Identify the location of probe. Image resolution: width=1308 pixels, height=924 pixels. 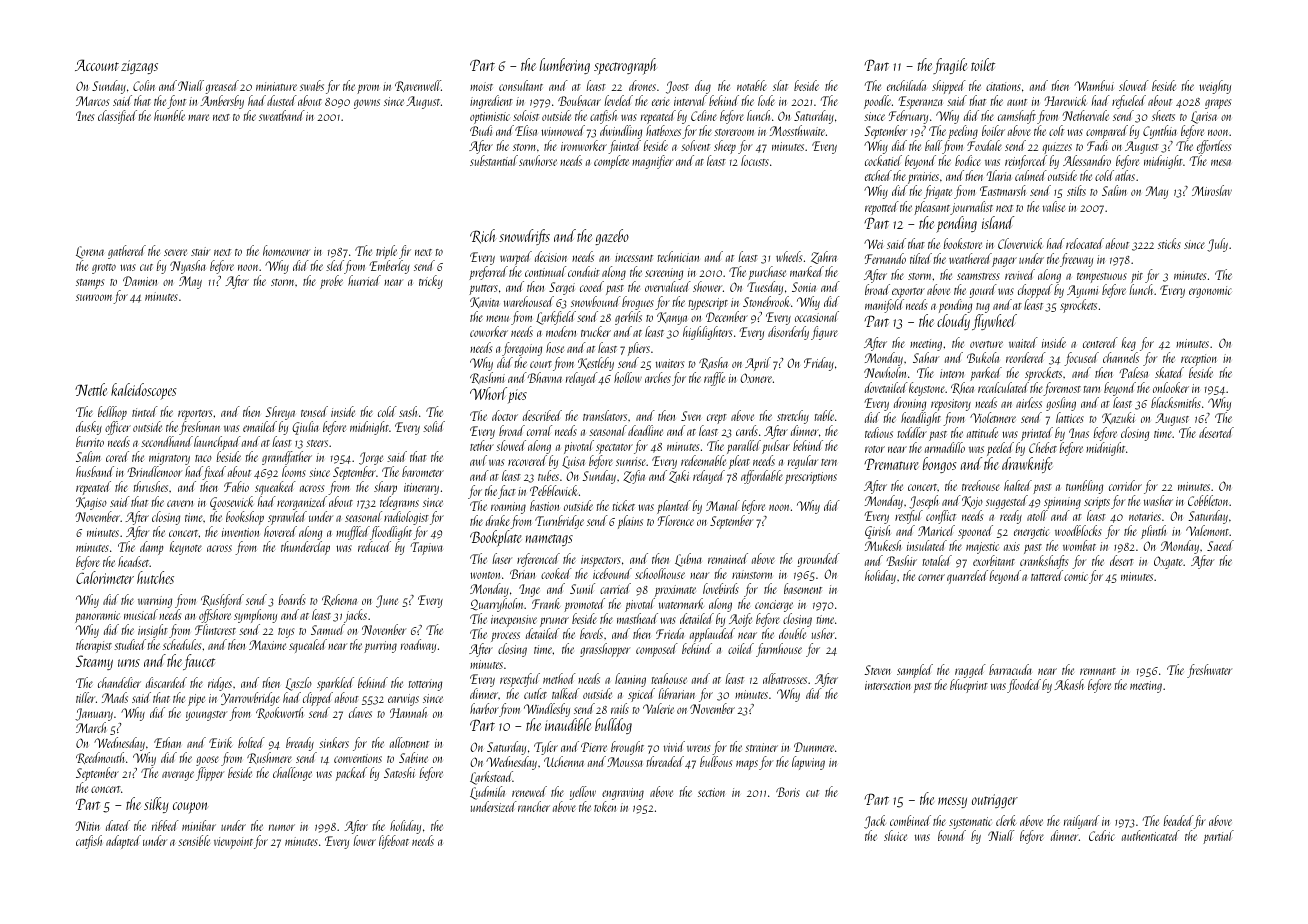
(331, 282).
